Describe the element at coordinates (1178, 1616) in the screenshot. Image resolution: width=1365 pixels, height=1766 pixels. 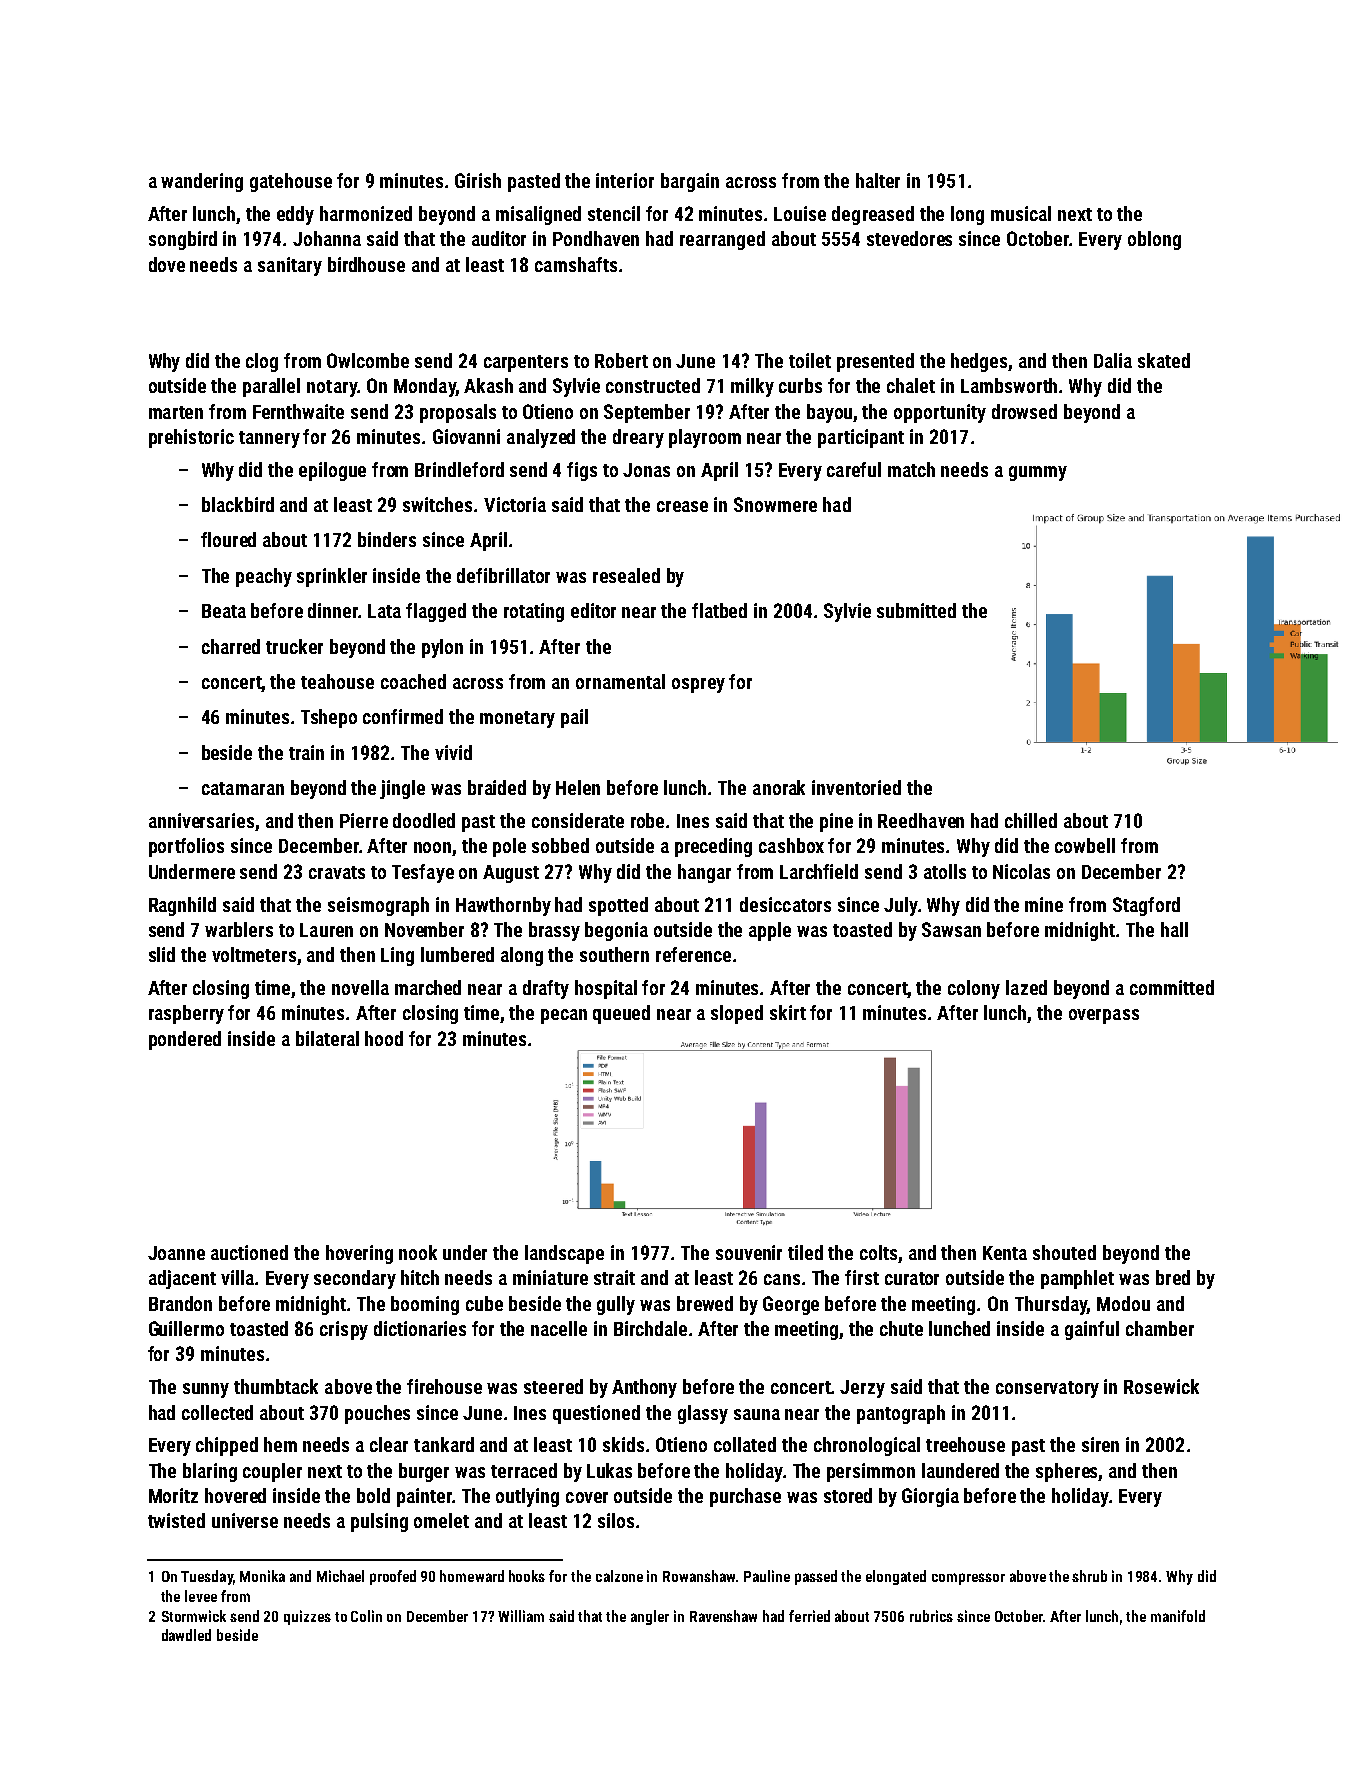
I see `manifold` at that location.
